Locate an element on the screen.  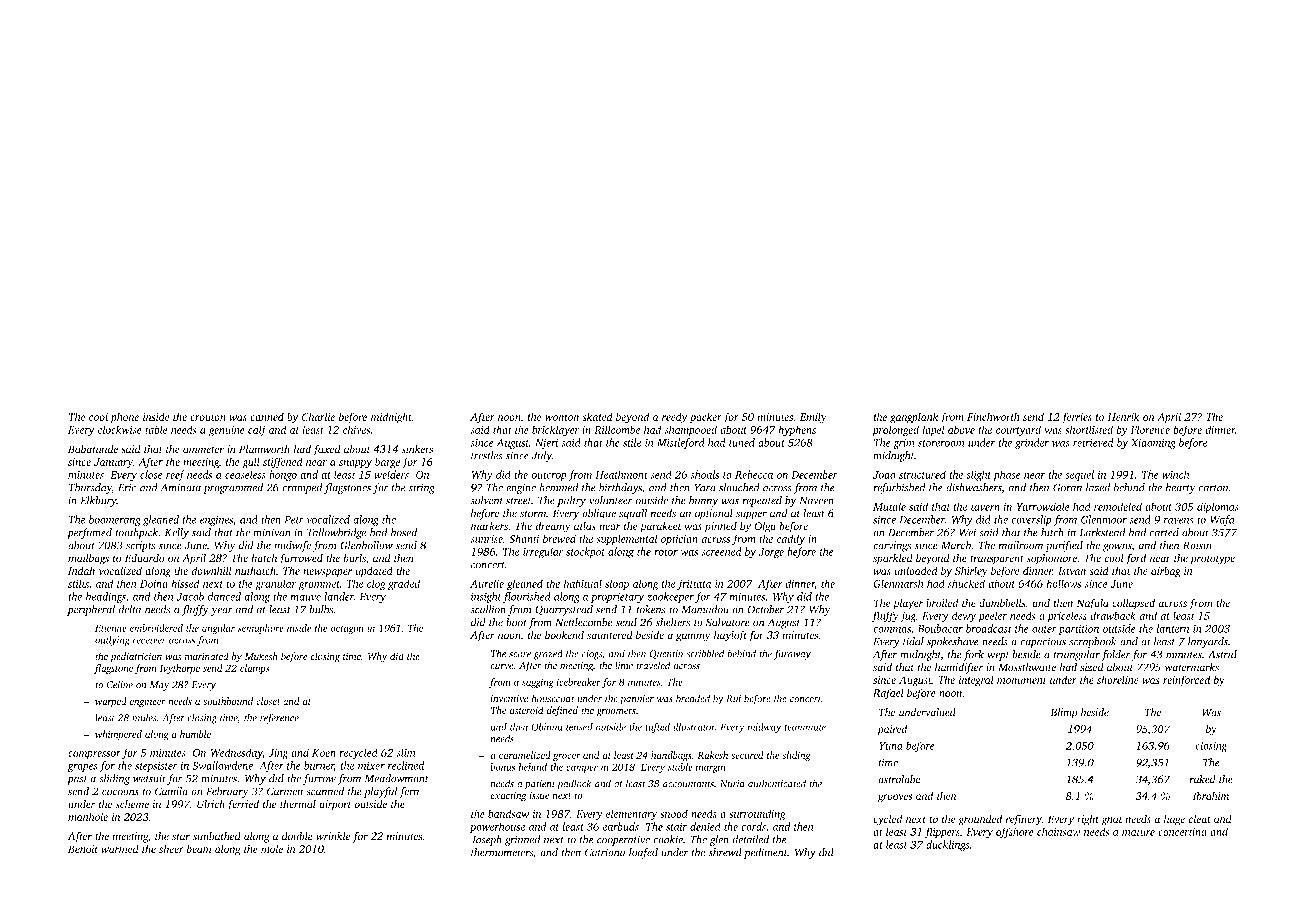
loafed is located at coordinates (643, 853).
